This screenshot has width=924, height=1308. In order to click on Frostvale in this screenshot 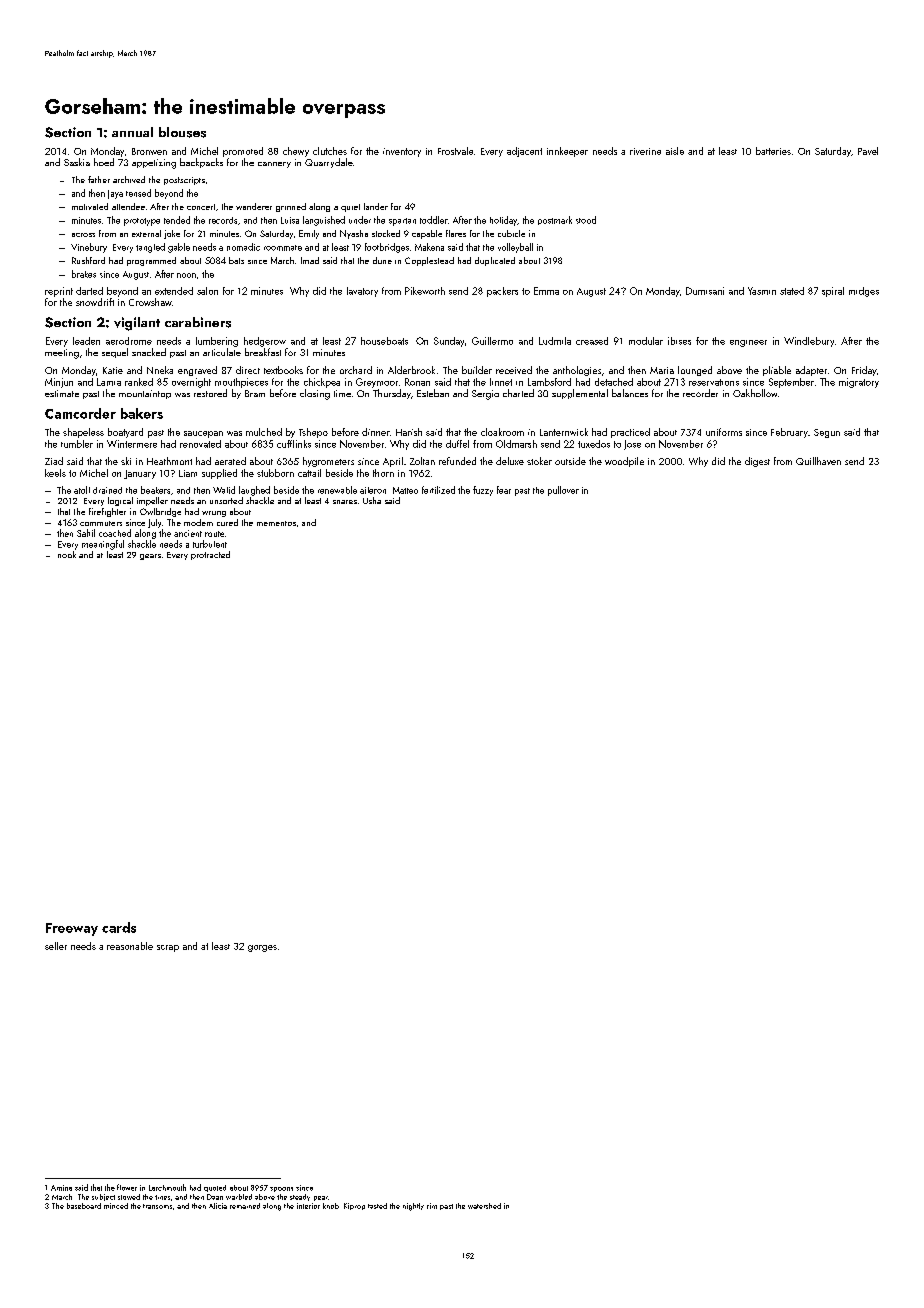, I will do `click(455, 151)`.
